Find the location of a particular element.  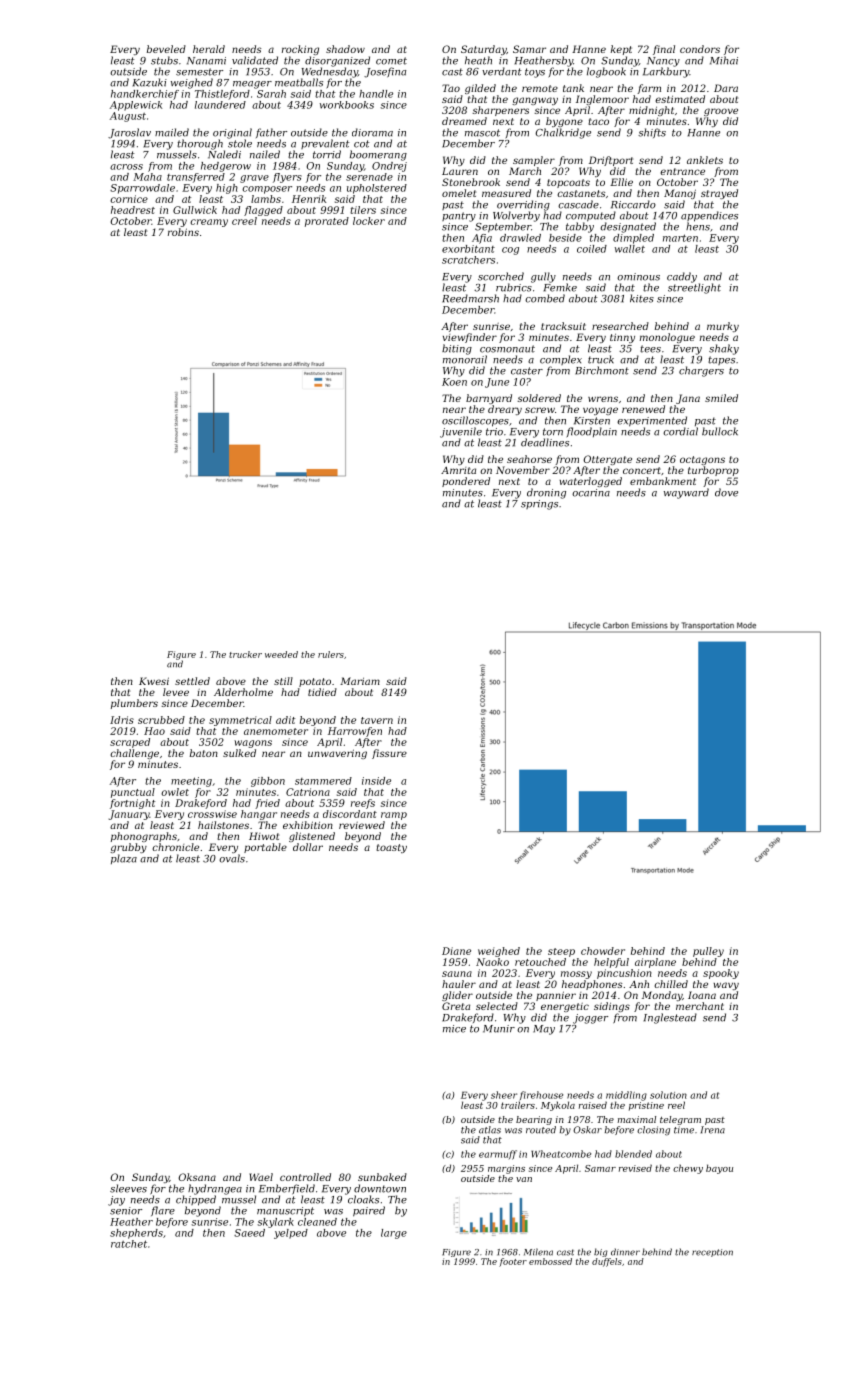

kept is located at coordinates (621, 50).
